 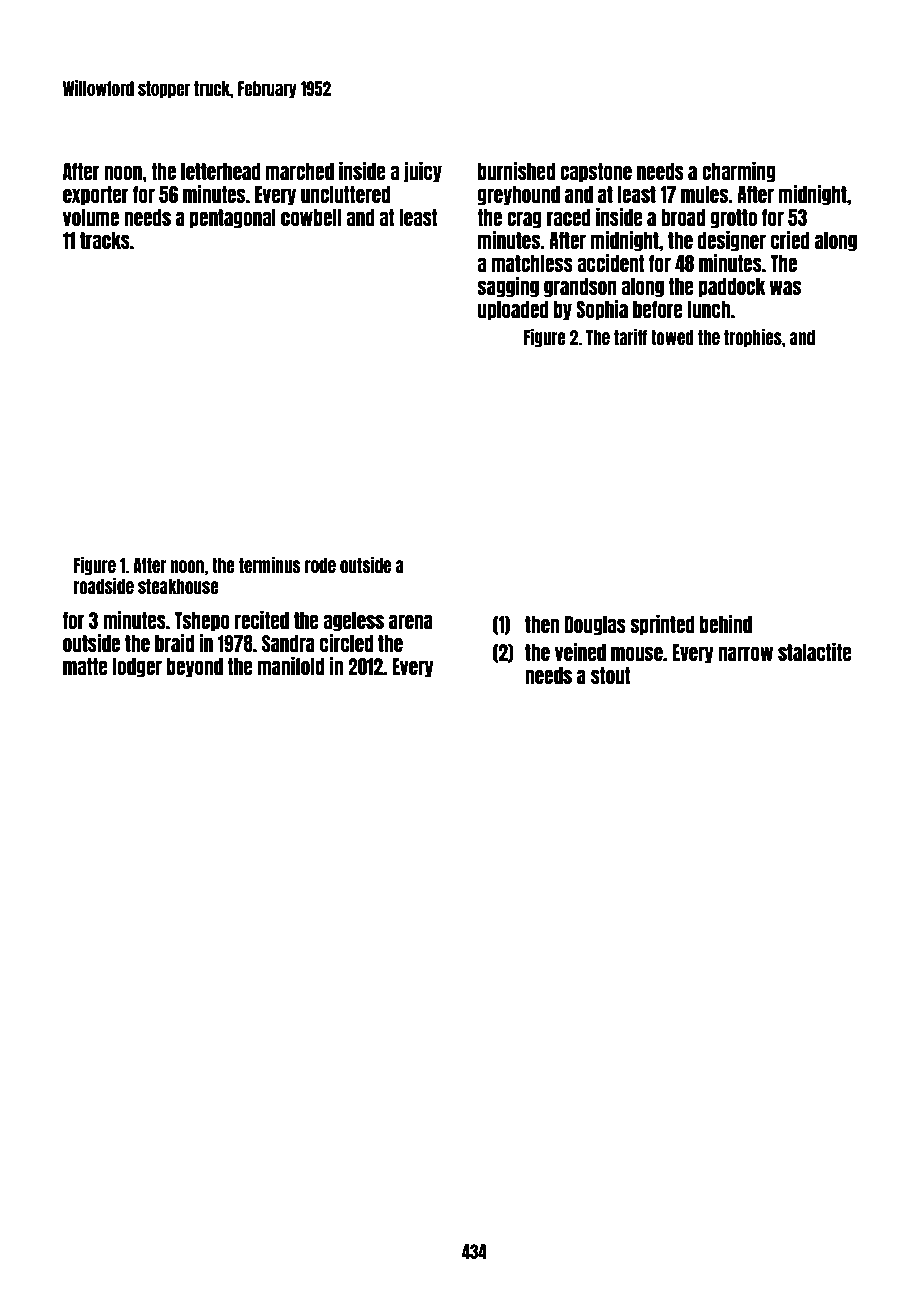 I want to click on tracks, so click(x=105, y=240).
